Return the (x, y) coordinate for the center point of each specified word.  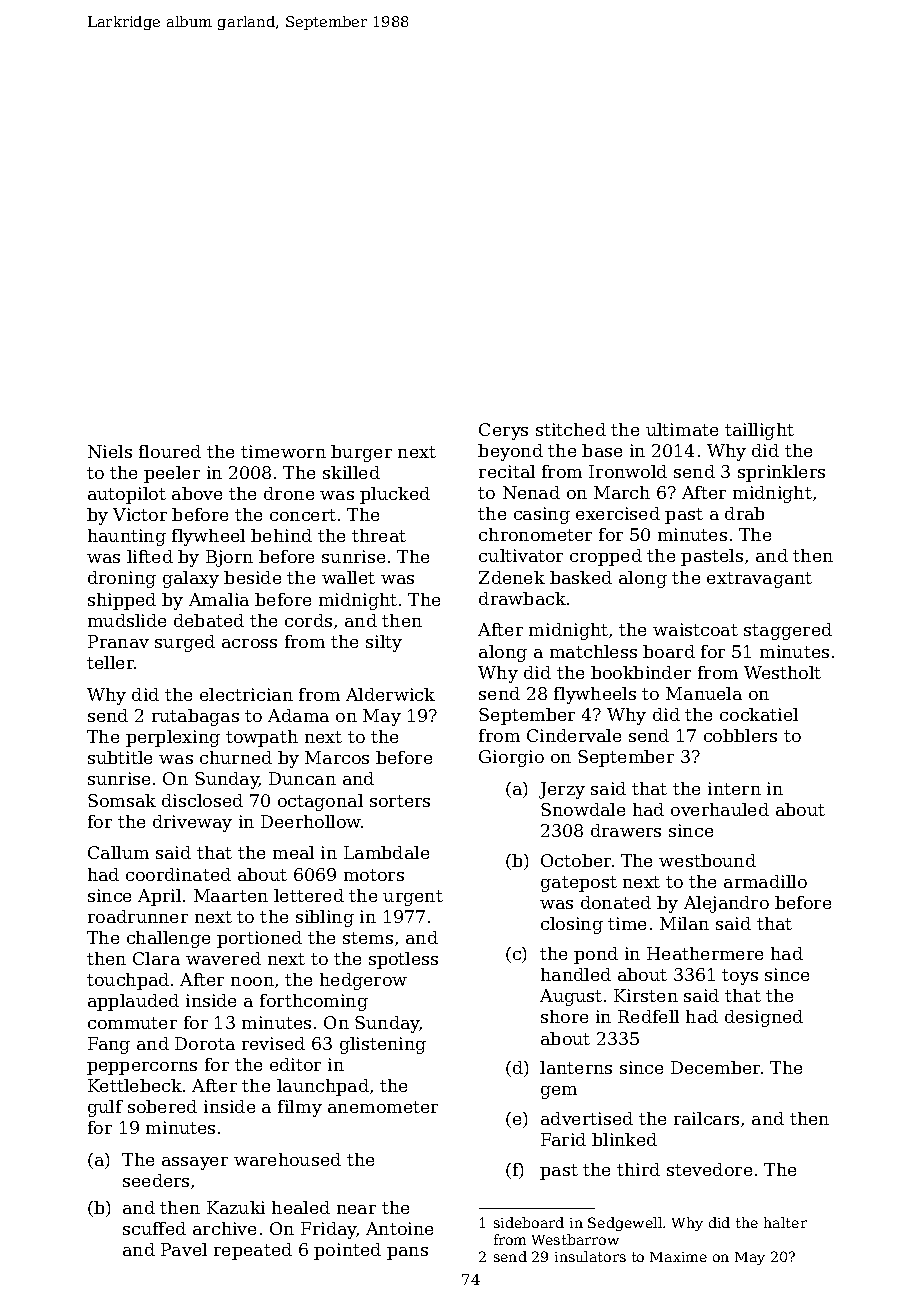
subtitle (120, 757)
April (159, 897)
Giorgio (511, 758)
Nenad (531, 492)
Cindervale (574, 735)
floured (170, 451)
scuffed (154, 1228)
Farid (563, 1139)
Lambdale (386, 852)
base (602, 450)
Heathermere (705, 953)
